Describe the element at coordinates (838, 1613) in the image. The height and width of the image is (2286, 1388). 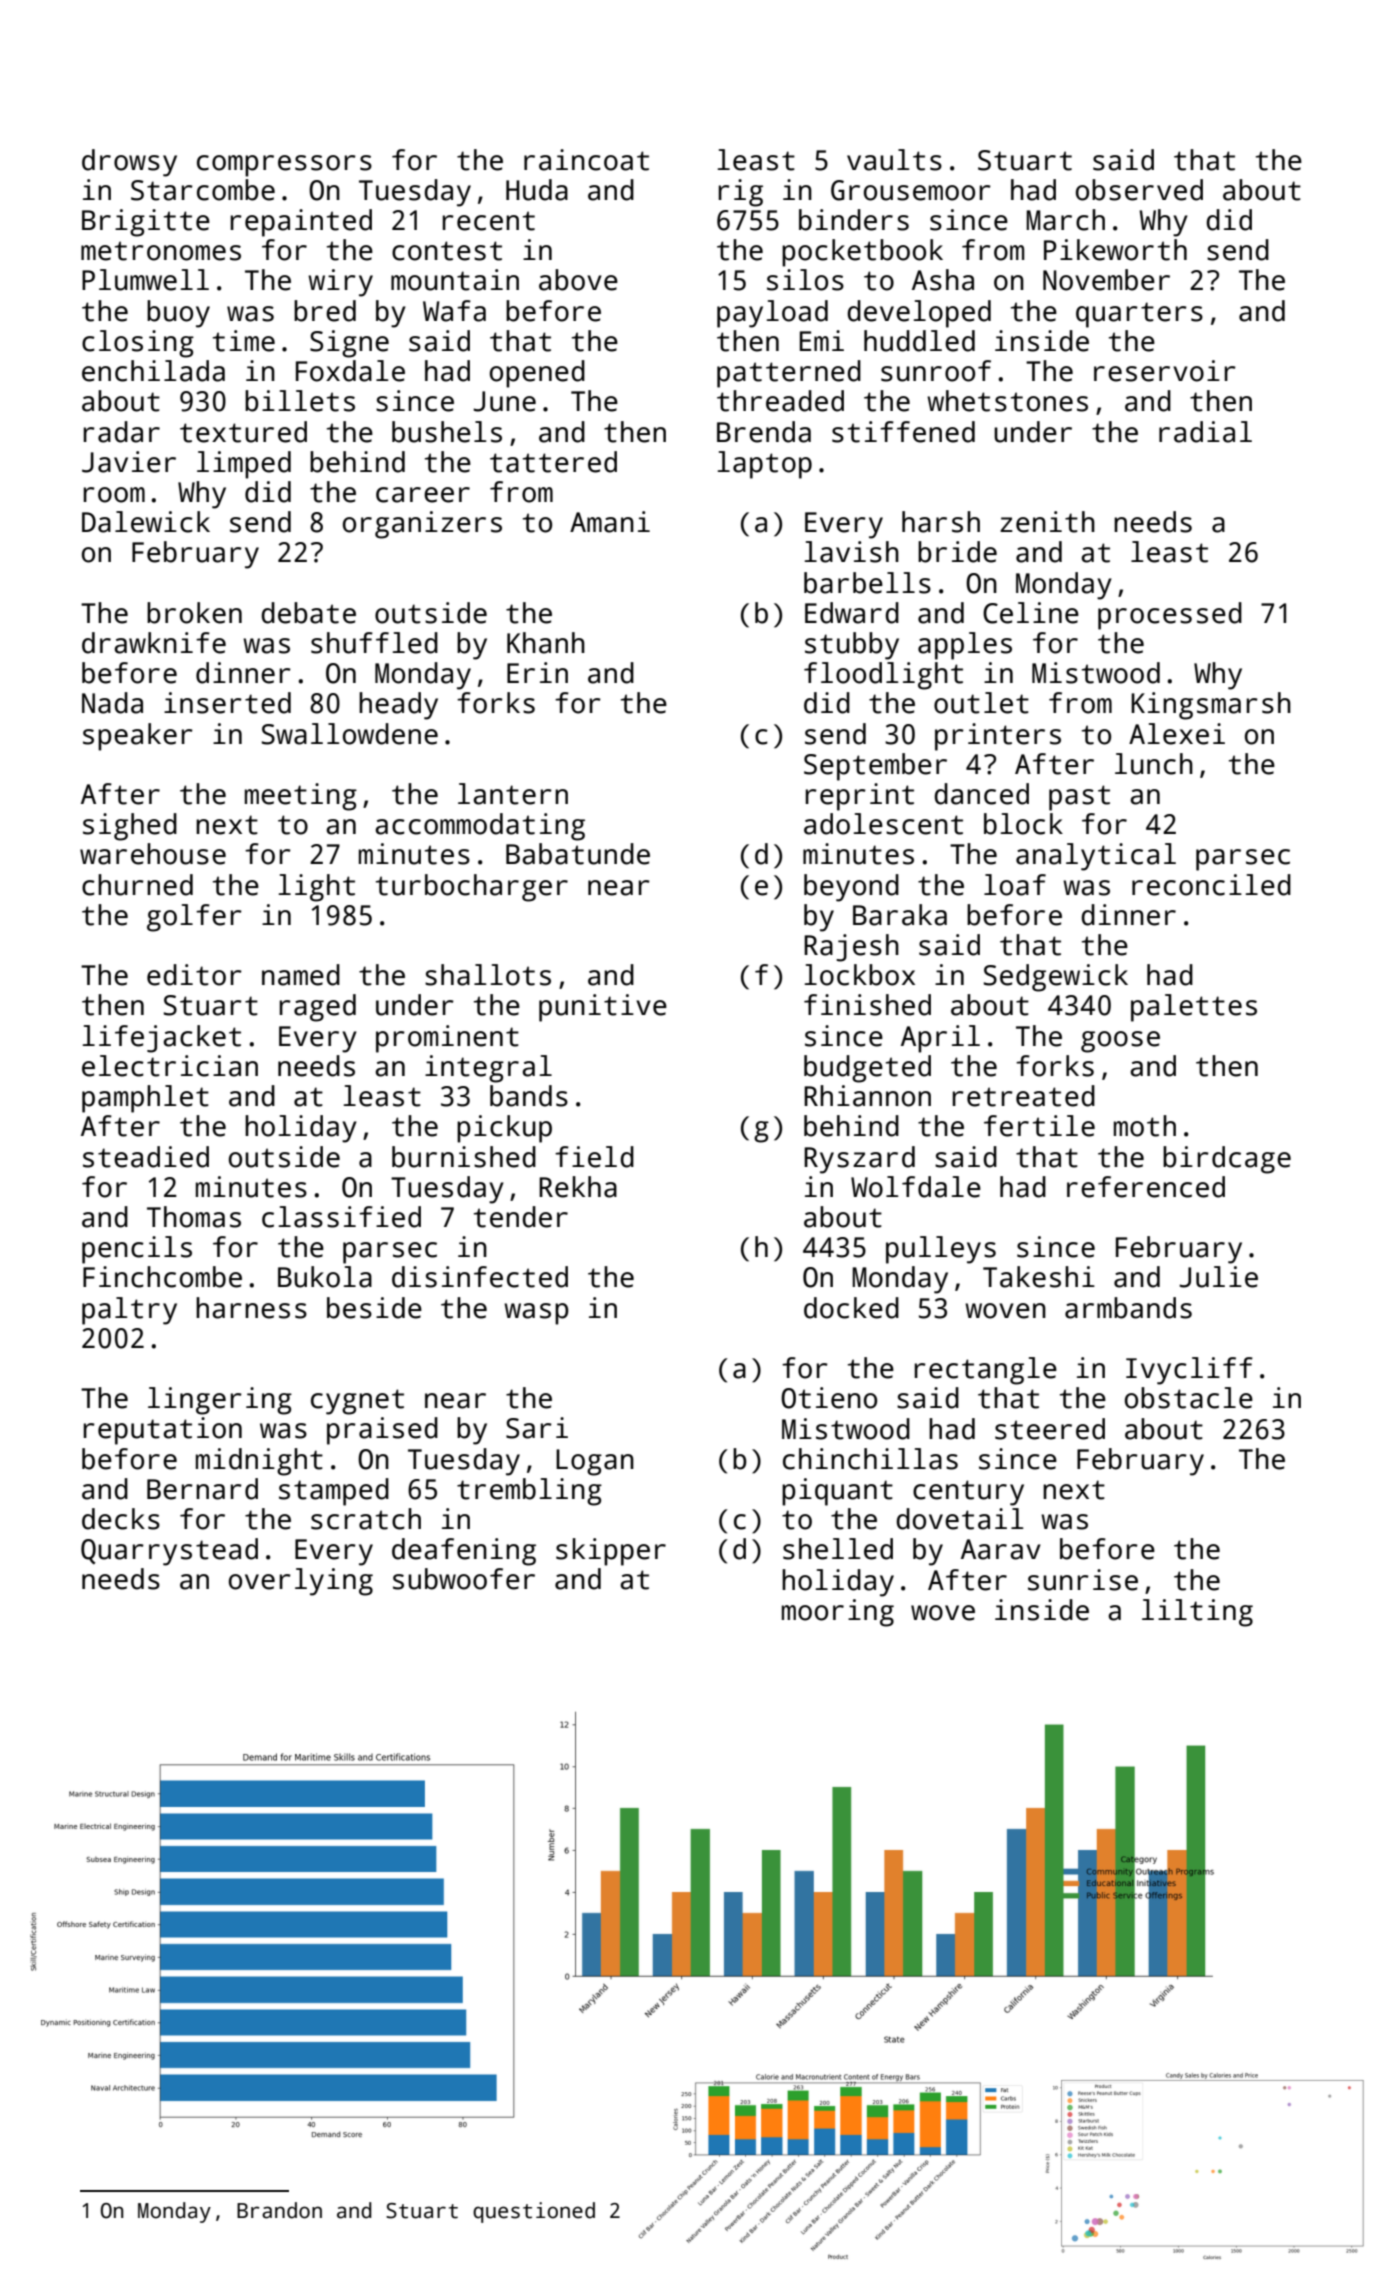
I see `mooring` at that location.
